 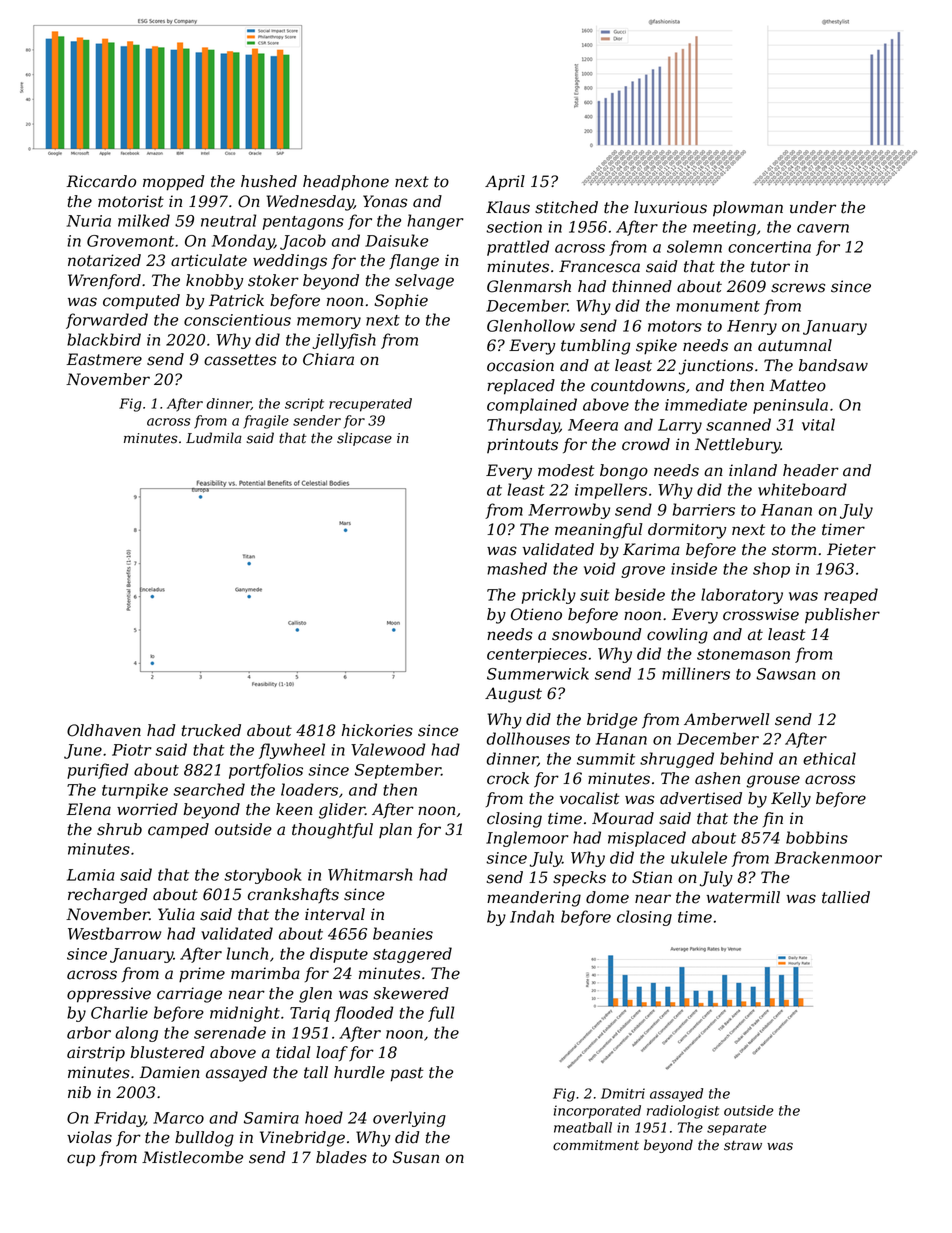 I want to click on commitment, so click(x=596, y=1145).
